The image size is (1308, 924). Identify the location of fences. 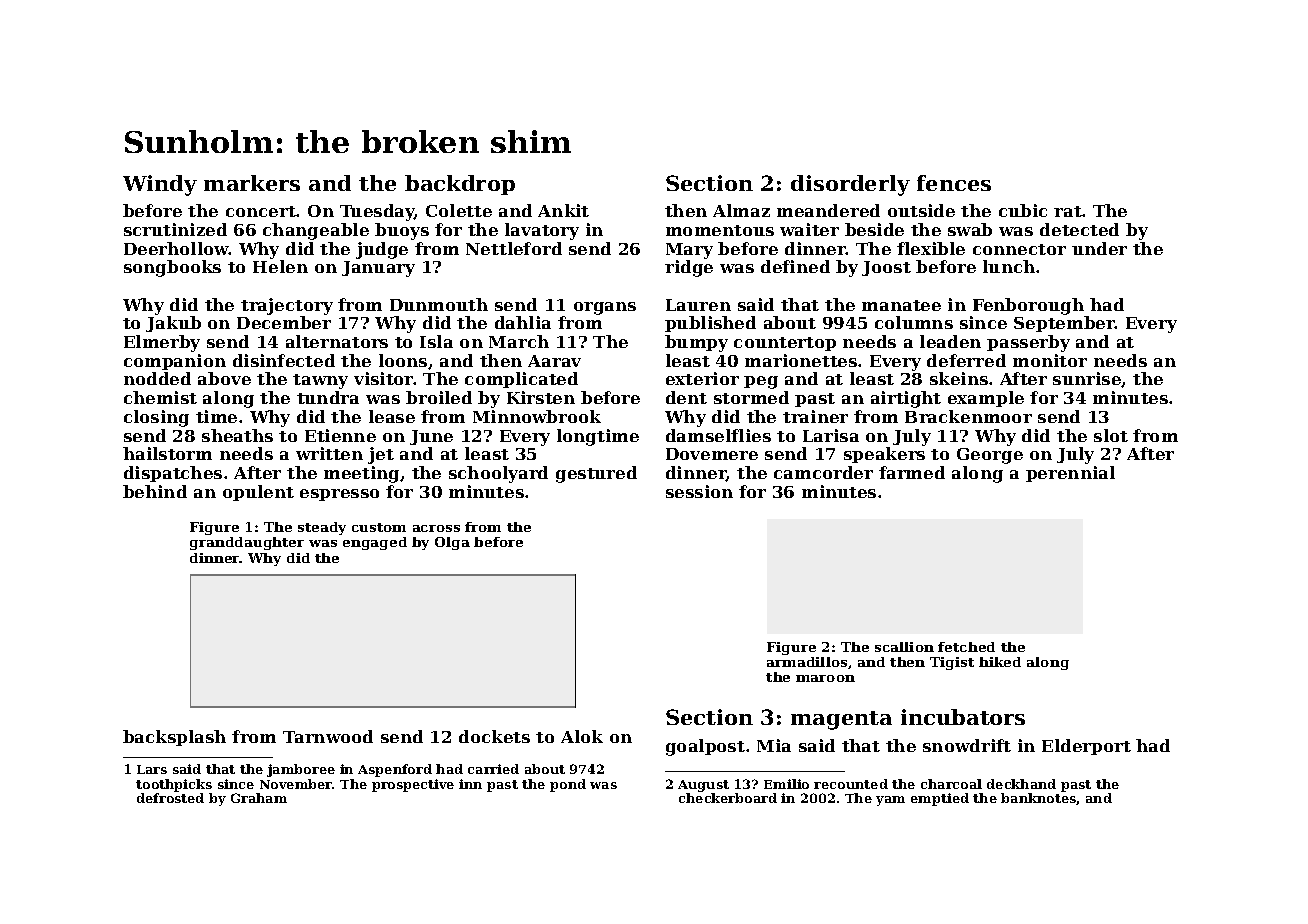
(954, 183).
